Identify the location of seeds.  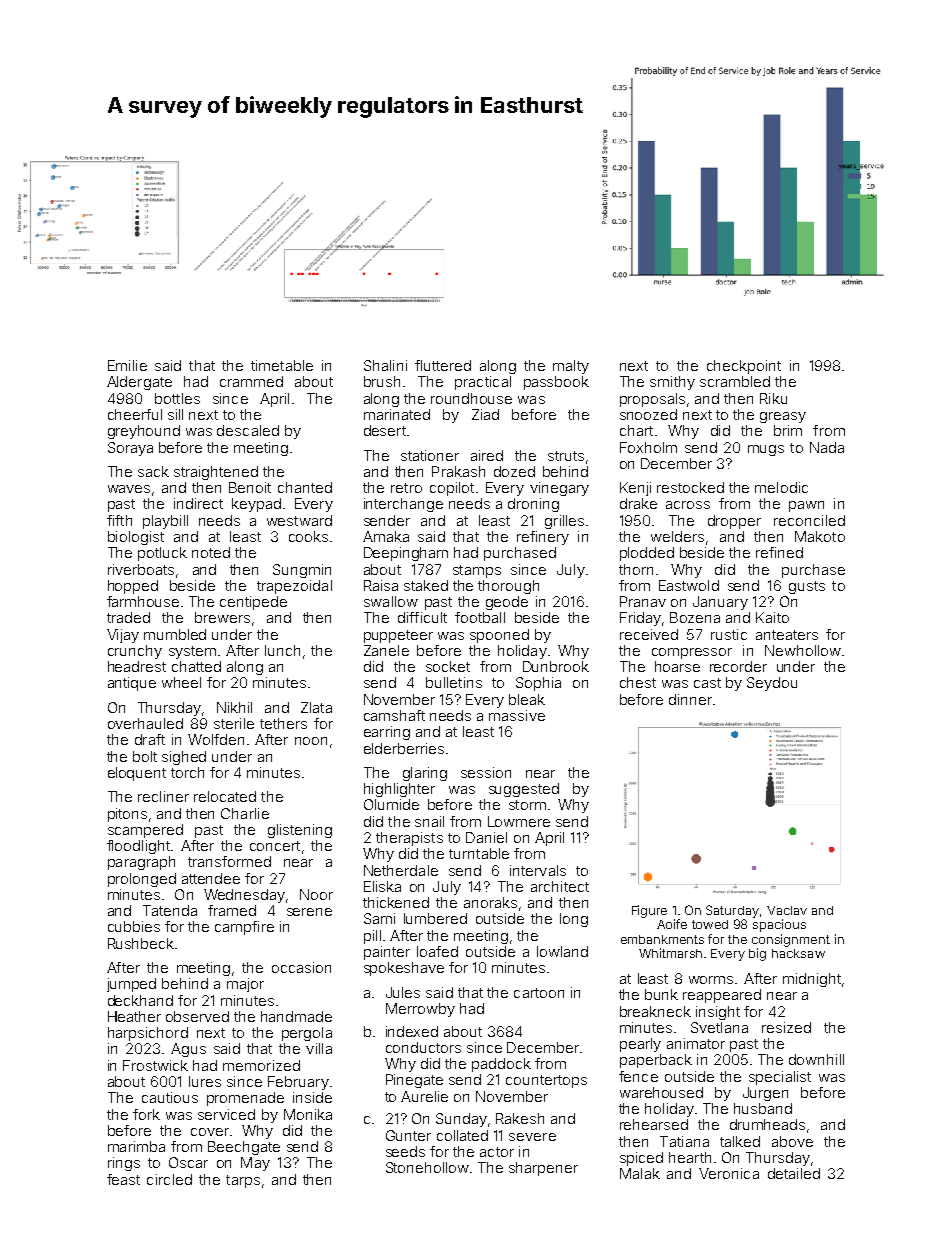
(405, 1151).
